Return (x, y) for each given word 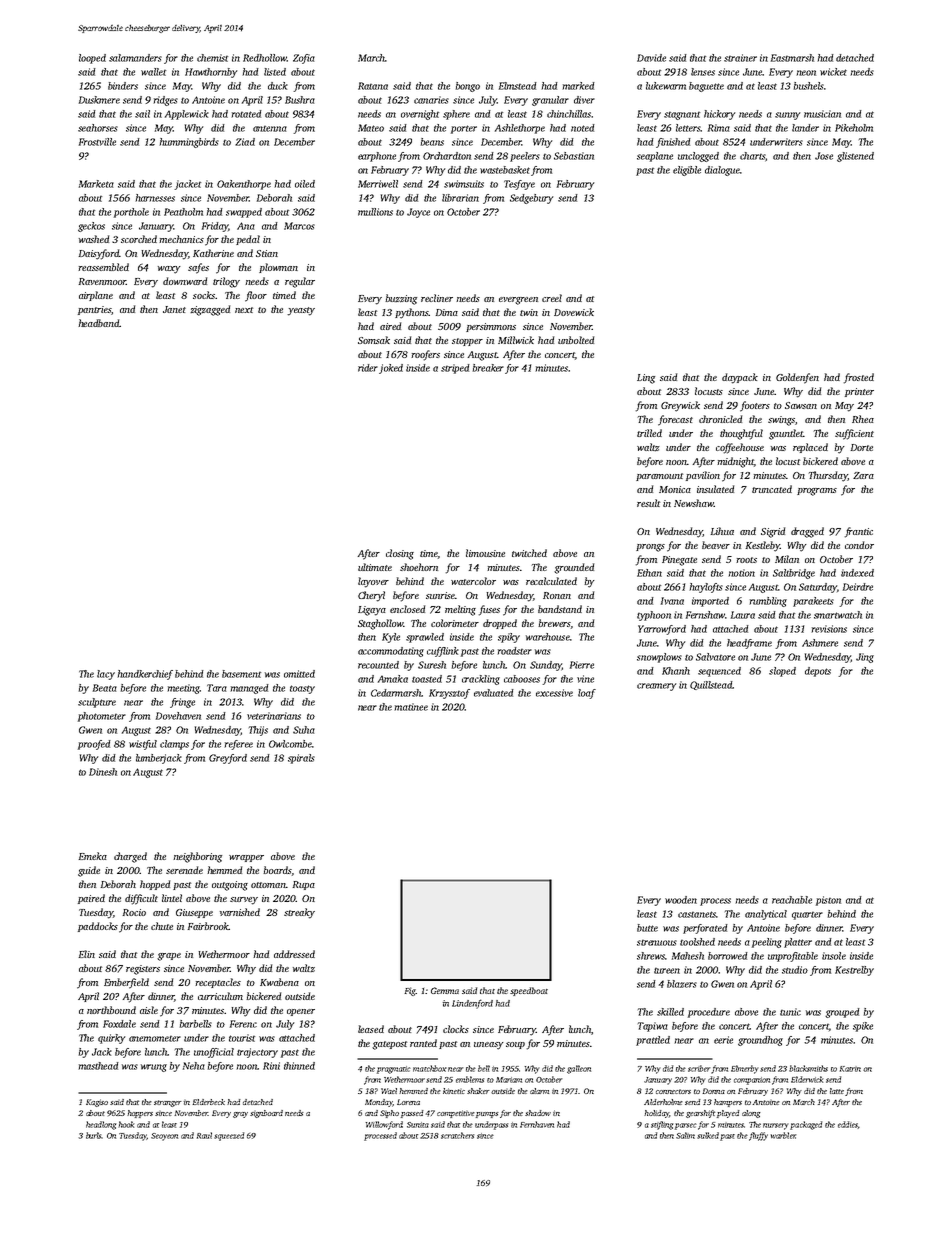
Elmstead (518, 86)
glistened (855, 157)
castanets (697, 914)
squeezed (229, 1136)
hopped (155, 885)
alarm (539, 1091)
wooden (681, 900)
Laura (743, 615)
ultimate (375, 567)
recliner (437, 298)
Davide (651, 58)
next (244, 310)
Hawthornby (211, 73)
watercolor (473, 581)
